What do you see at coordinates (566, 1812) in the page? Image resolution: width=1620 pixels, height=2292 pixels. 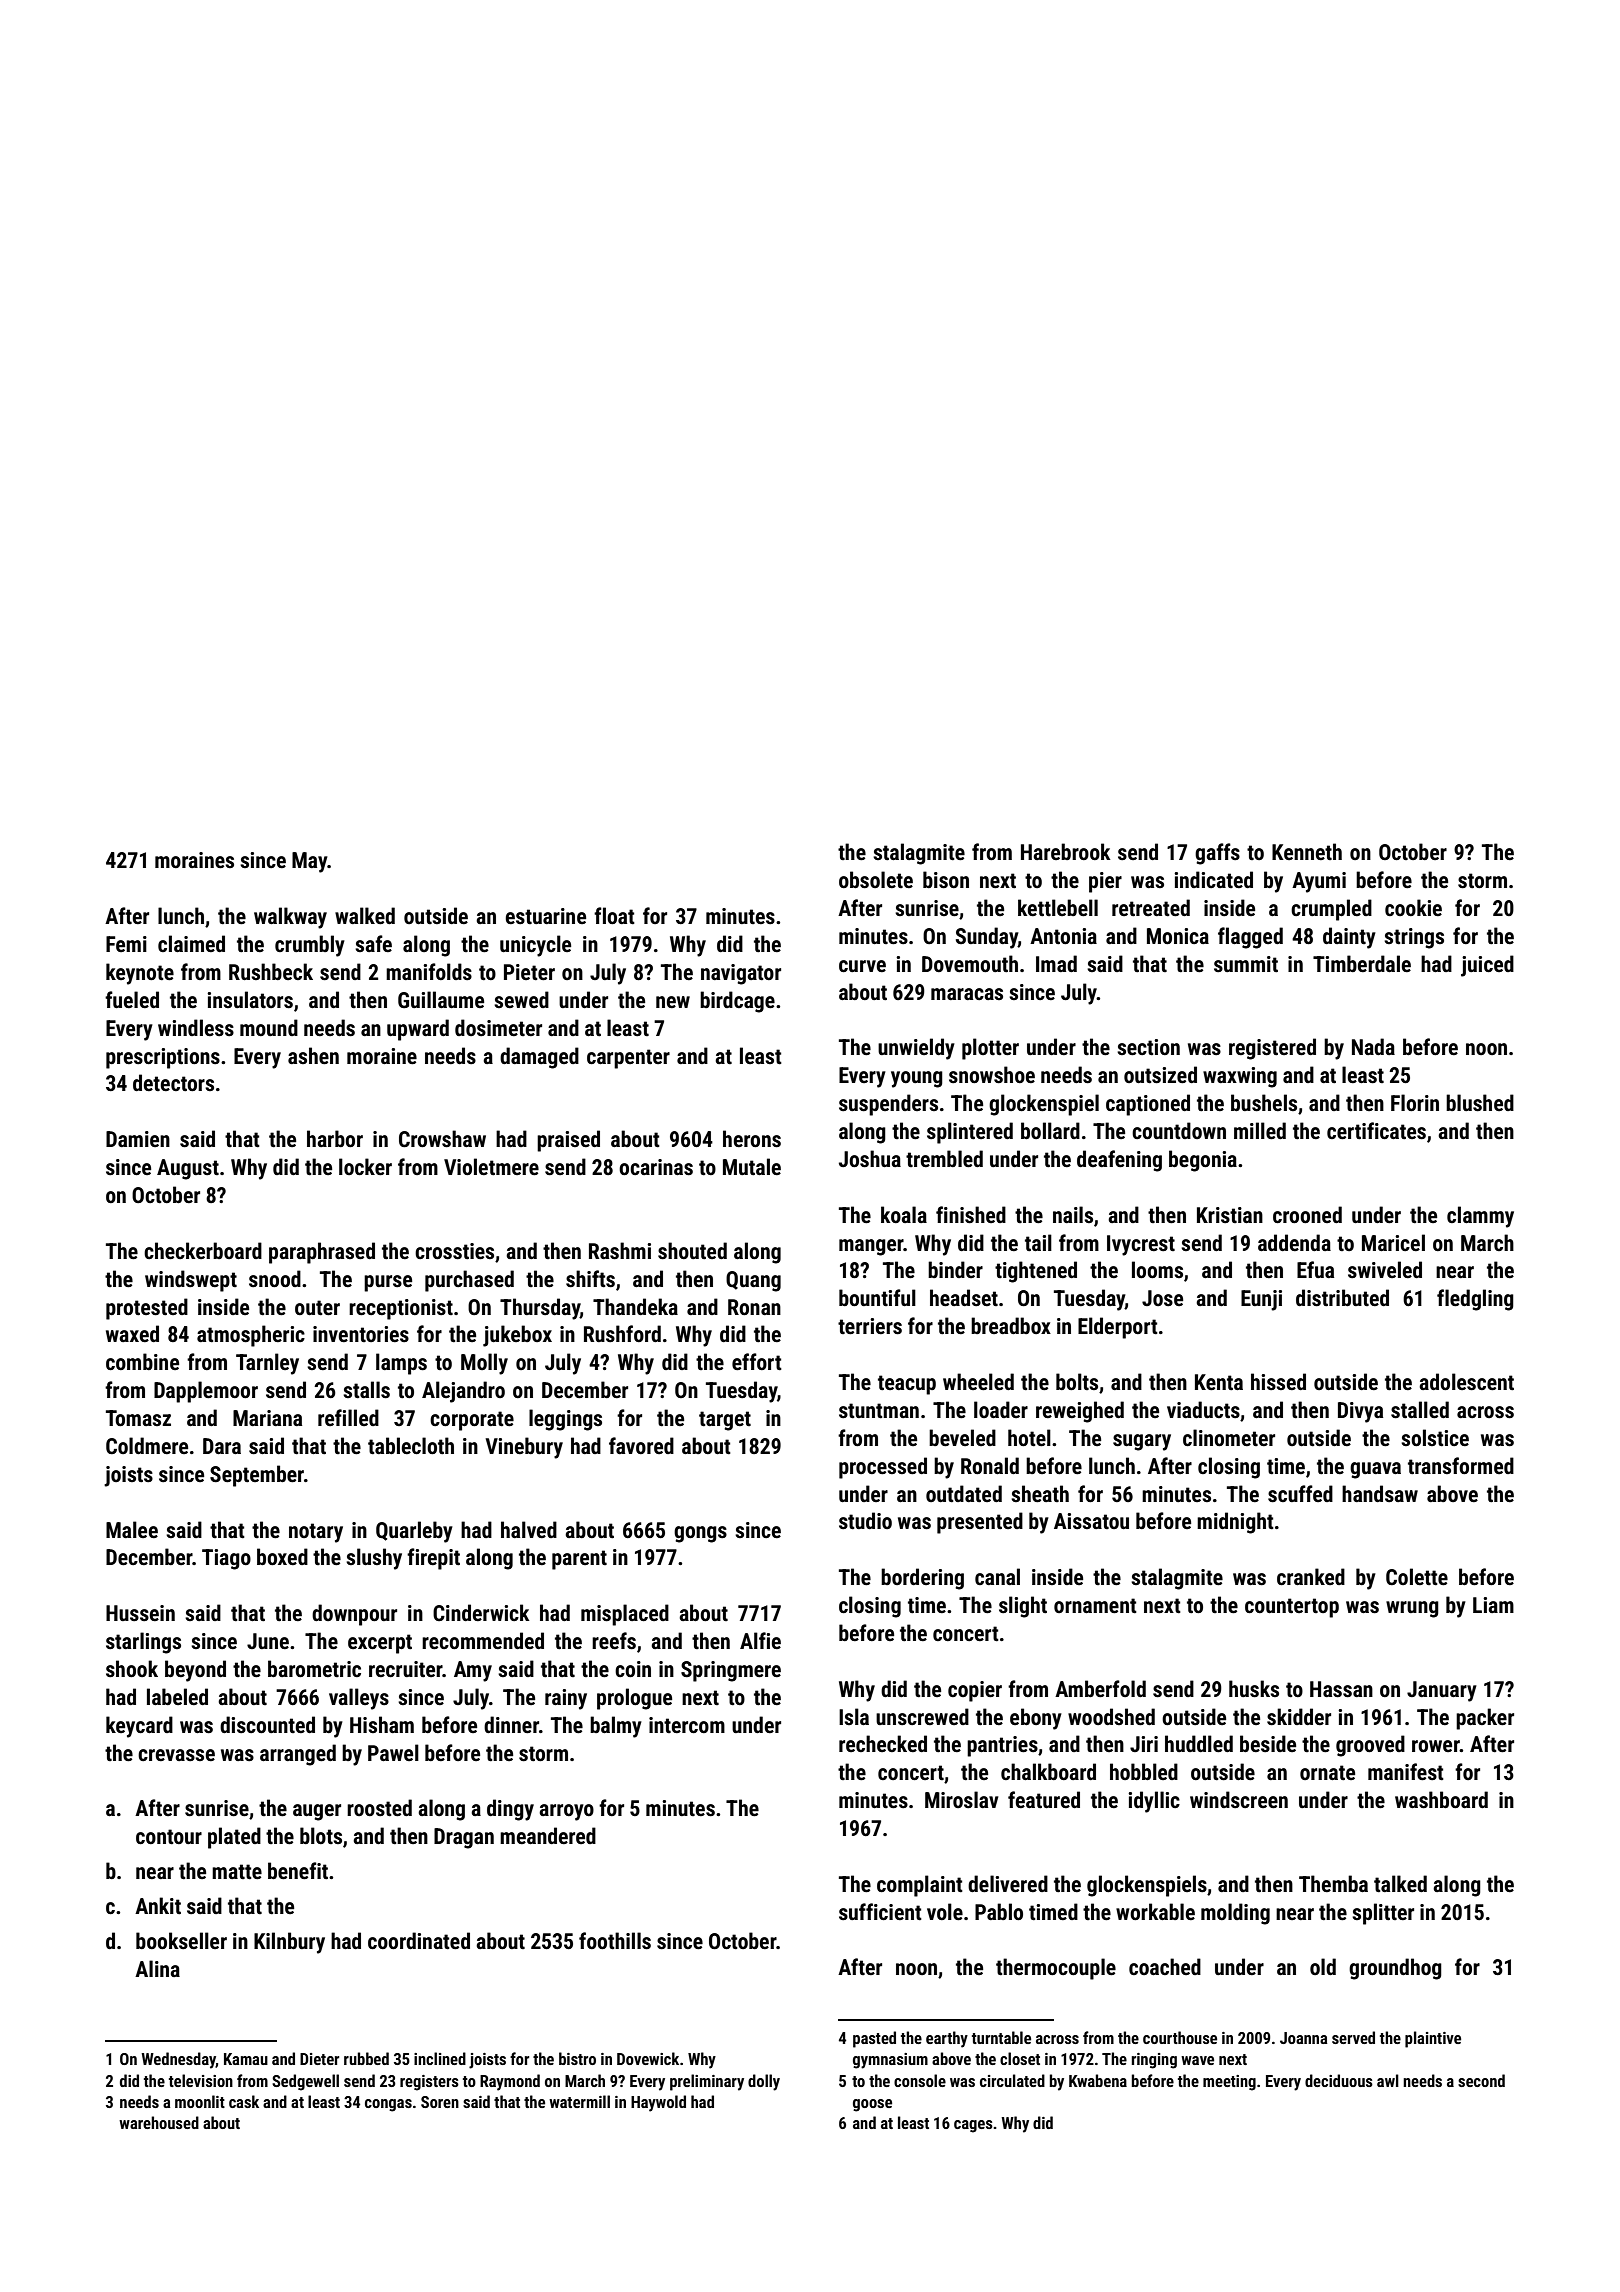 I see `arroyo` at bounding box center [566, 1812].
